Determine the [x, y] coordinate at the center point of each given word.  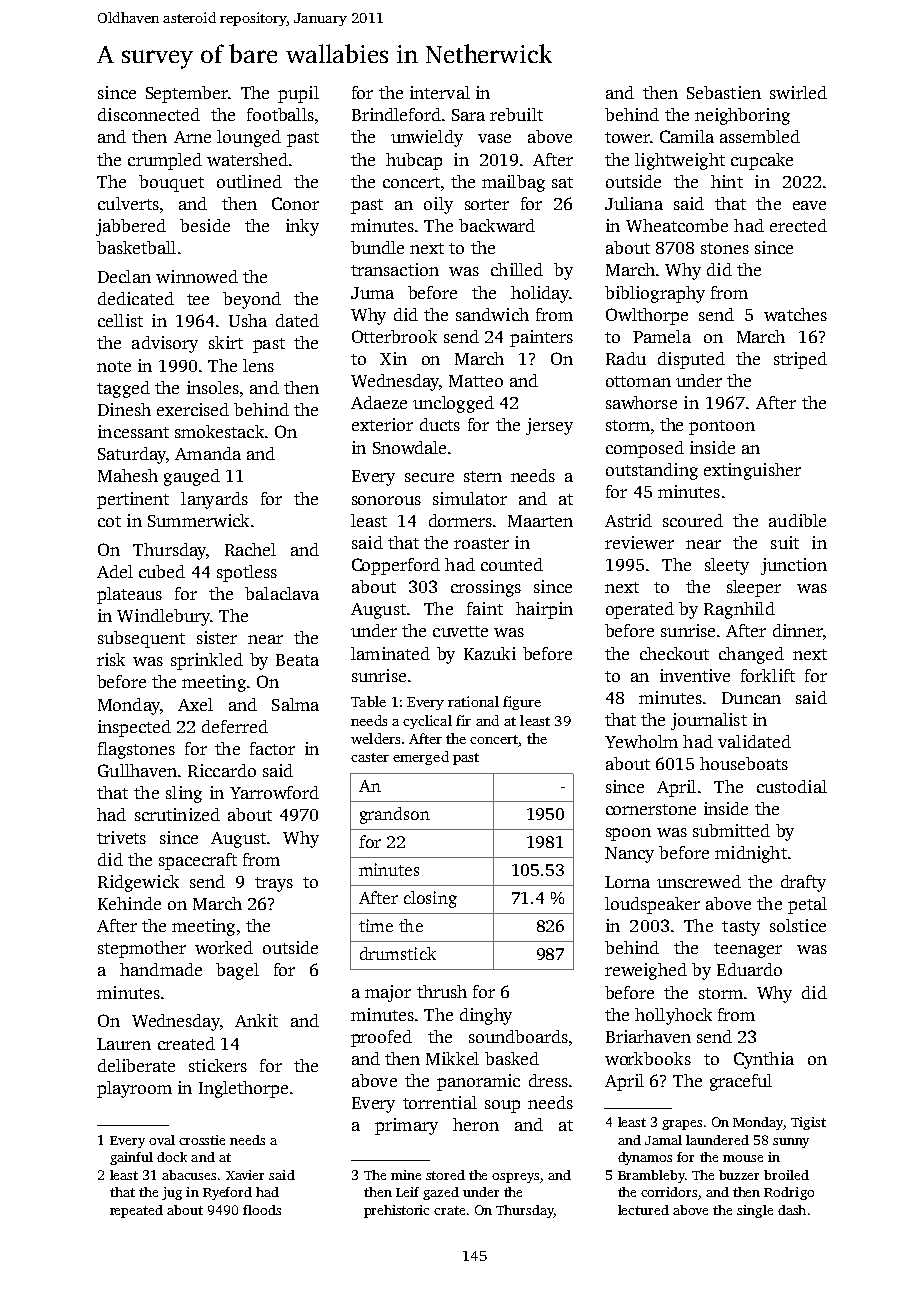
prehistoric [396, 1211]
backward [497, 225]
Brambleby [651, 1176]
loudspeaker [652, 905]
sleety [727, 566]
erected [798, 225]
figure [522, 703]
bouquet [171, 183]
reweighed [646, 971]
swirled [798, 92]
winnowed [197, 276]
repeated [136, 1211]
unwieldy [427, 138]
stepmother [142, 949]
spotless [247, 573]
